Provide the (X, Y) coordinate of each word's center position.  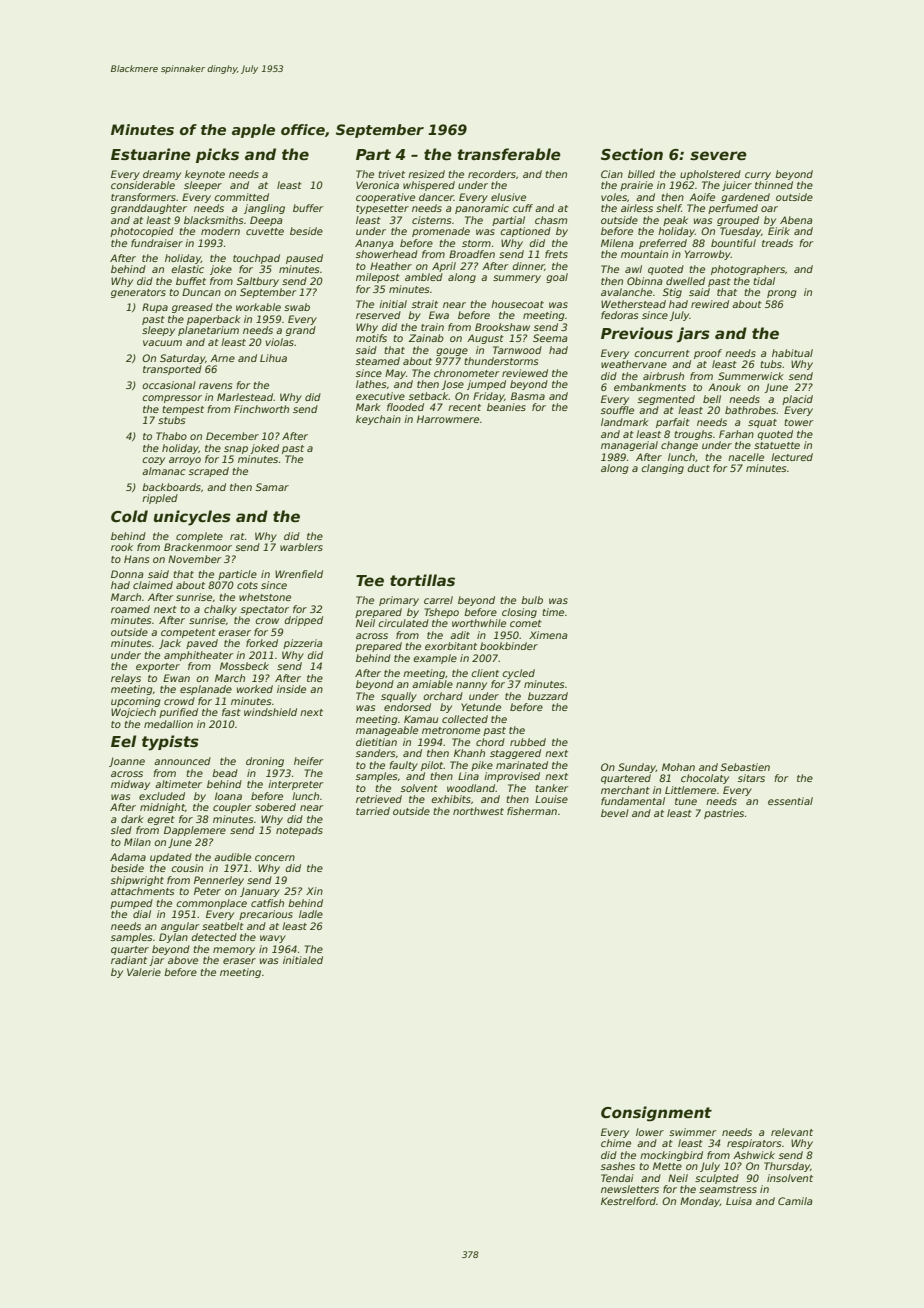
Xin (314, 891)
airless (637, 208)
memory (234, 951)
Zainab (426, 338)
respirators (754, 1144)
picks (217, 155)
